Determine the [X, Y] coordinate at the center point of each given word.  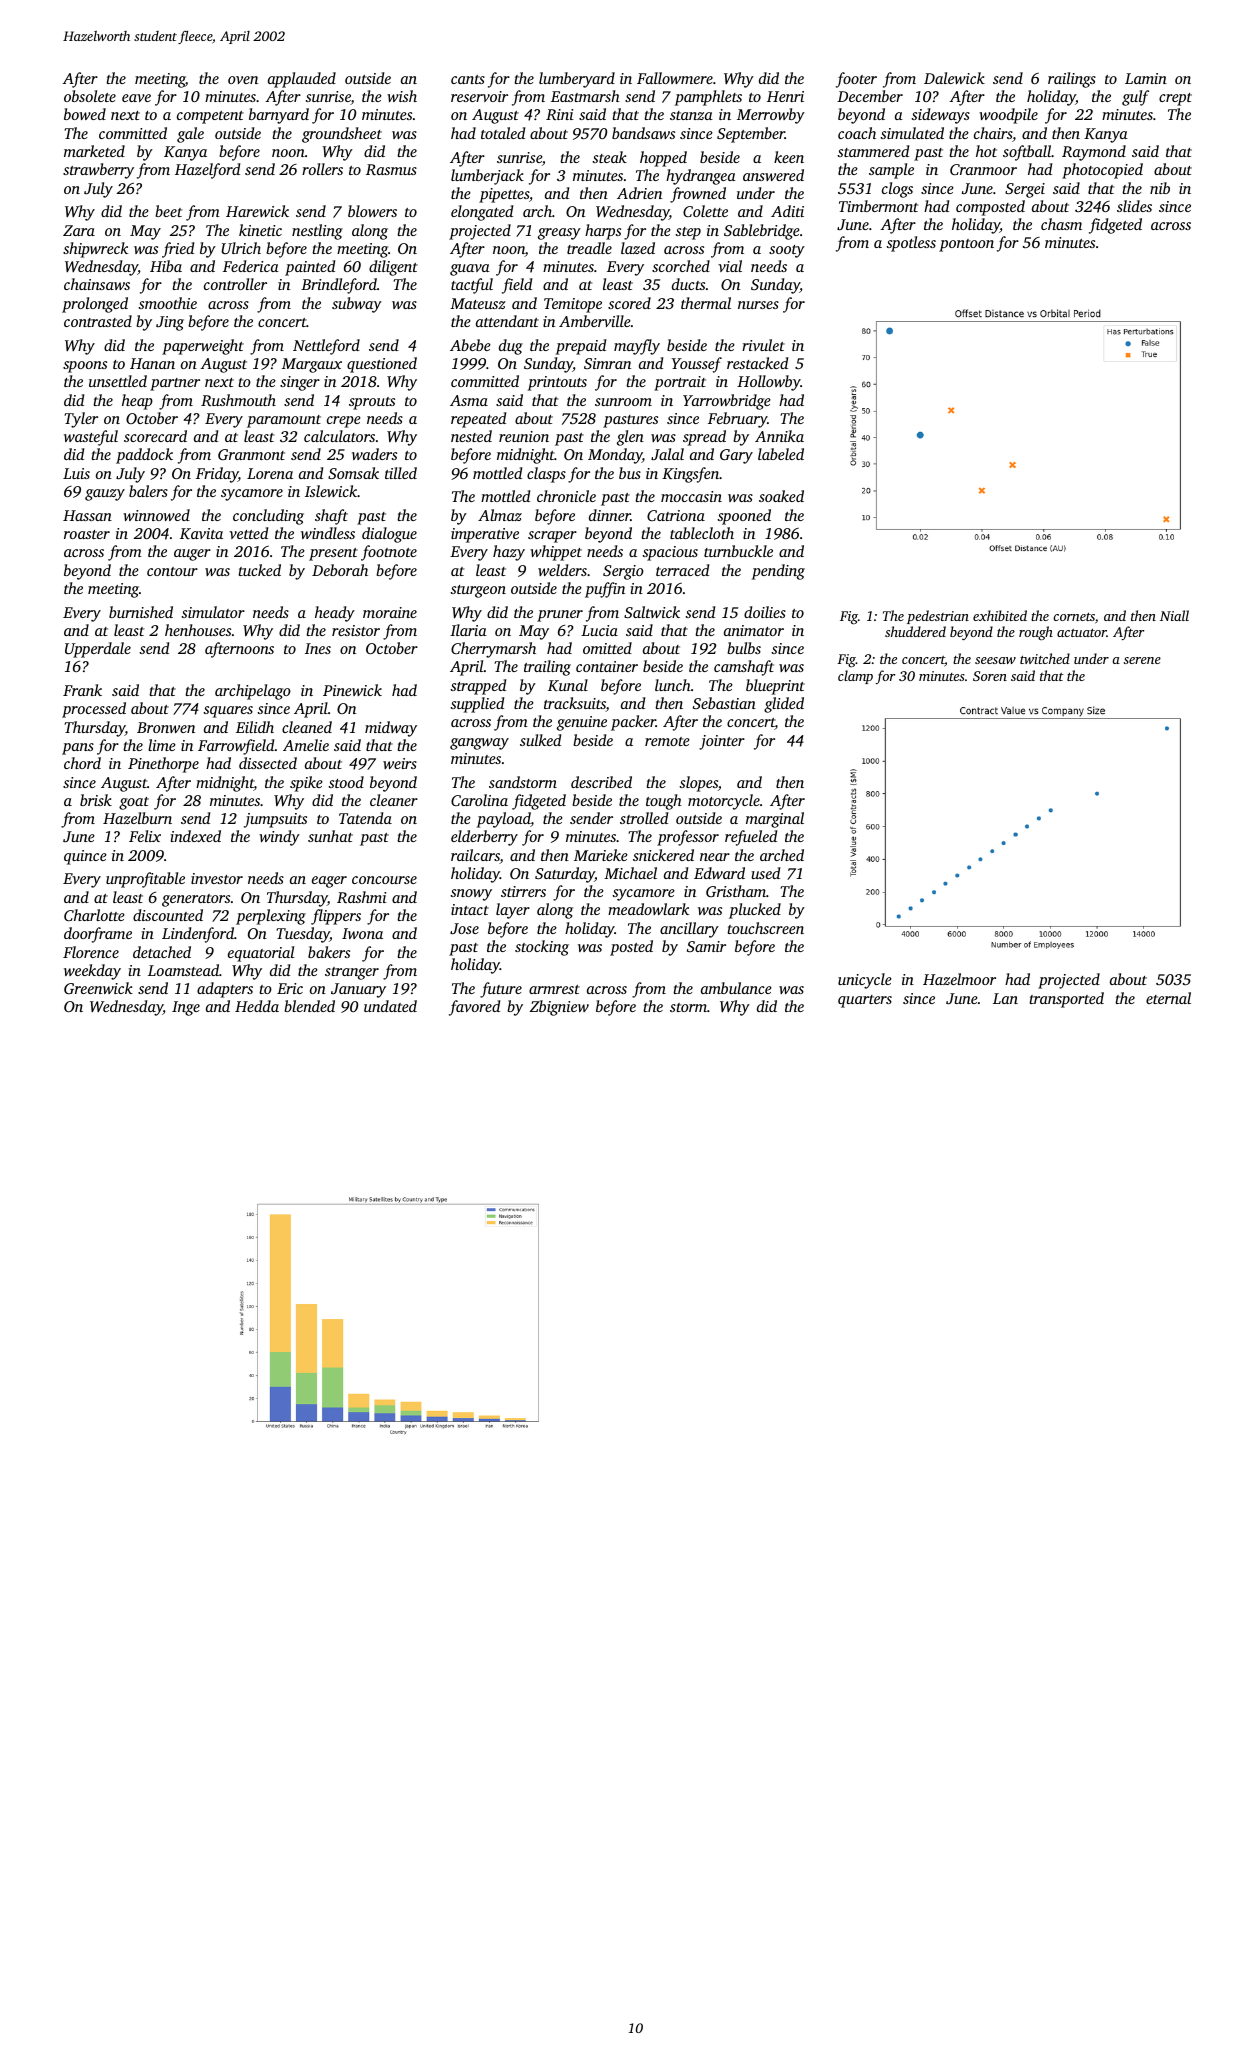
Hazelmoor [959, 979]
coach [857, 133]
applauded [302, 80]
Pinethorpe [163, 765]
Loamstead [183, 970]
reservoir [479, 96]
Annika [779, 436]
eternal [1168, 998]
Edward [719, 873]
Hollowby [769, 383]
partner [175, 384]
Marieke [601, 855]
